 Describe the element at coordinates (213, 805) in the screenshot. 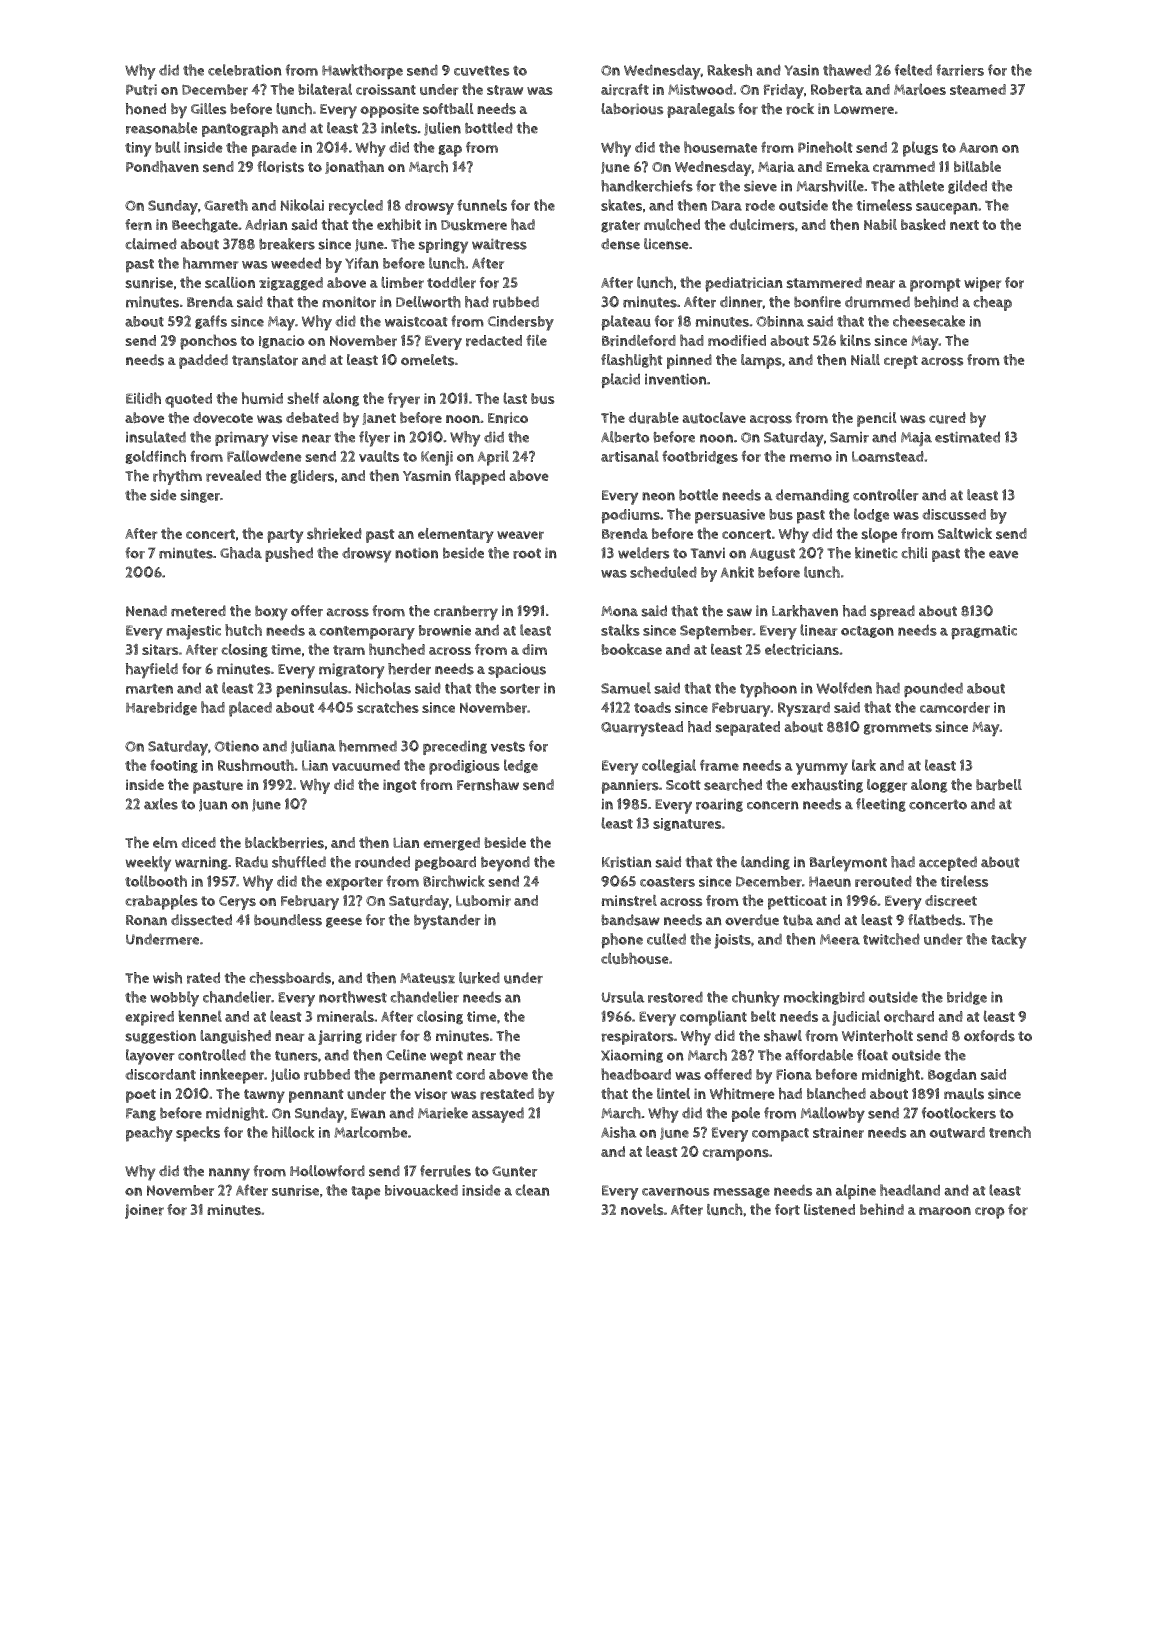

I see `Juan` at that location.
